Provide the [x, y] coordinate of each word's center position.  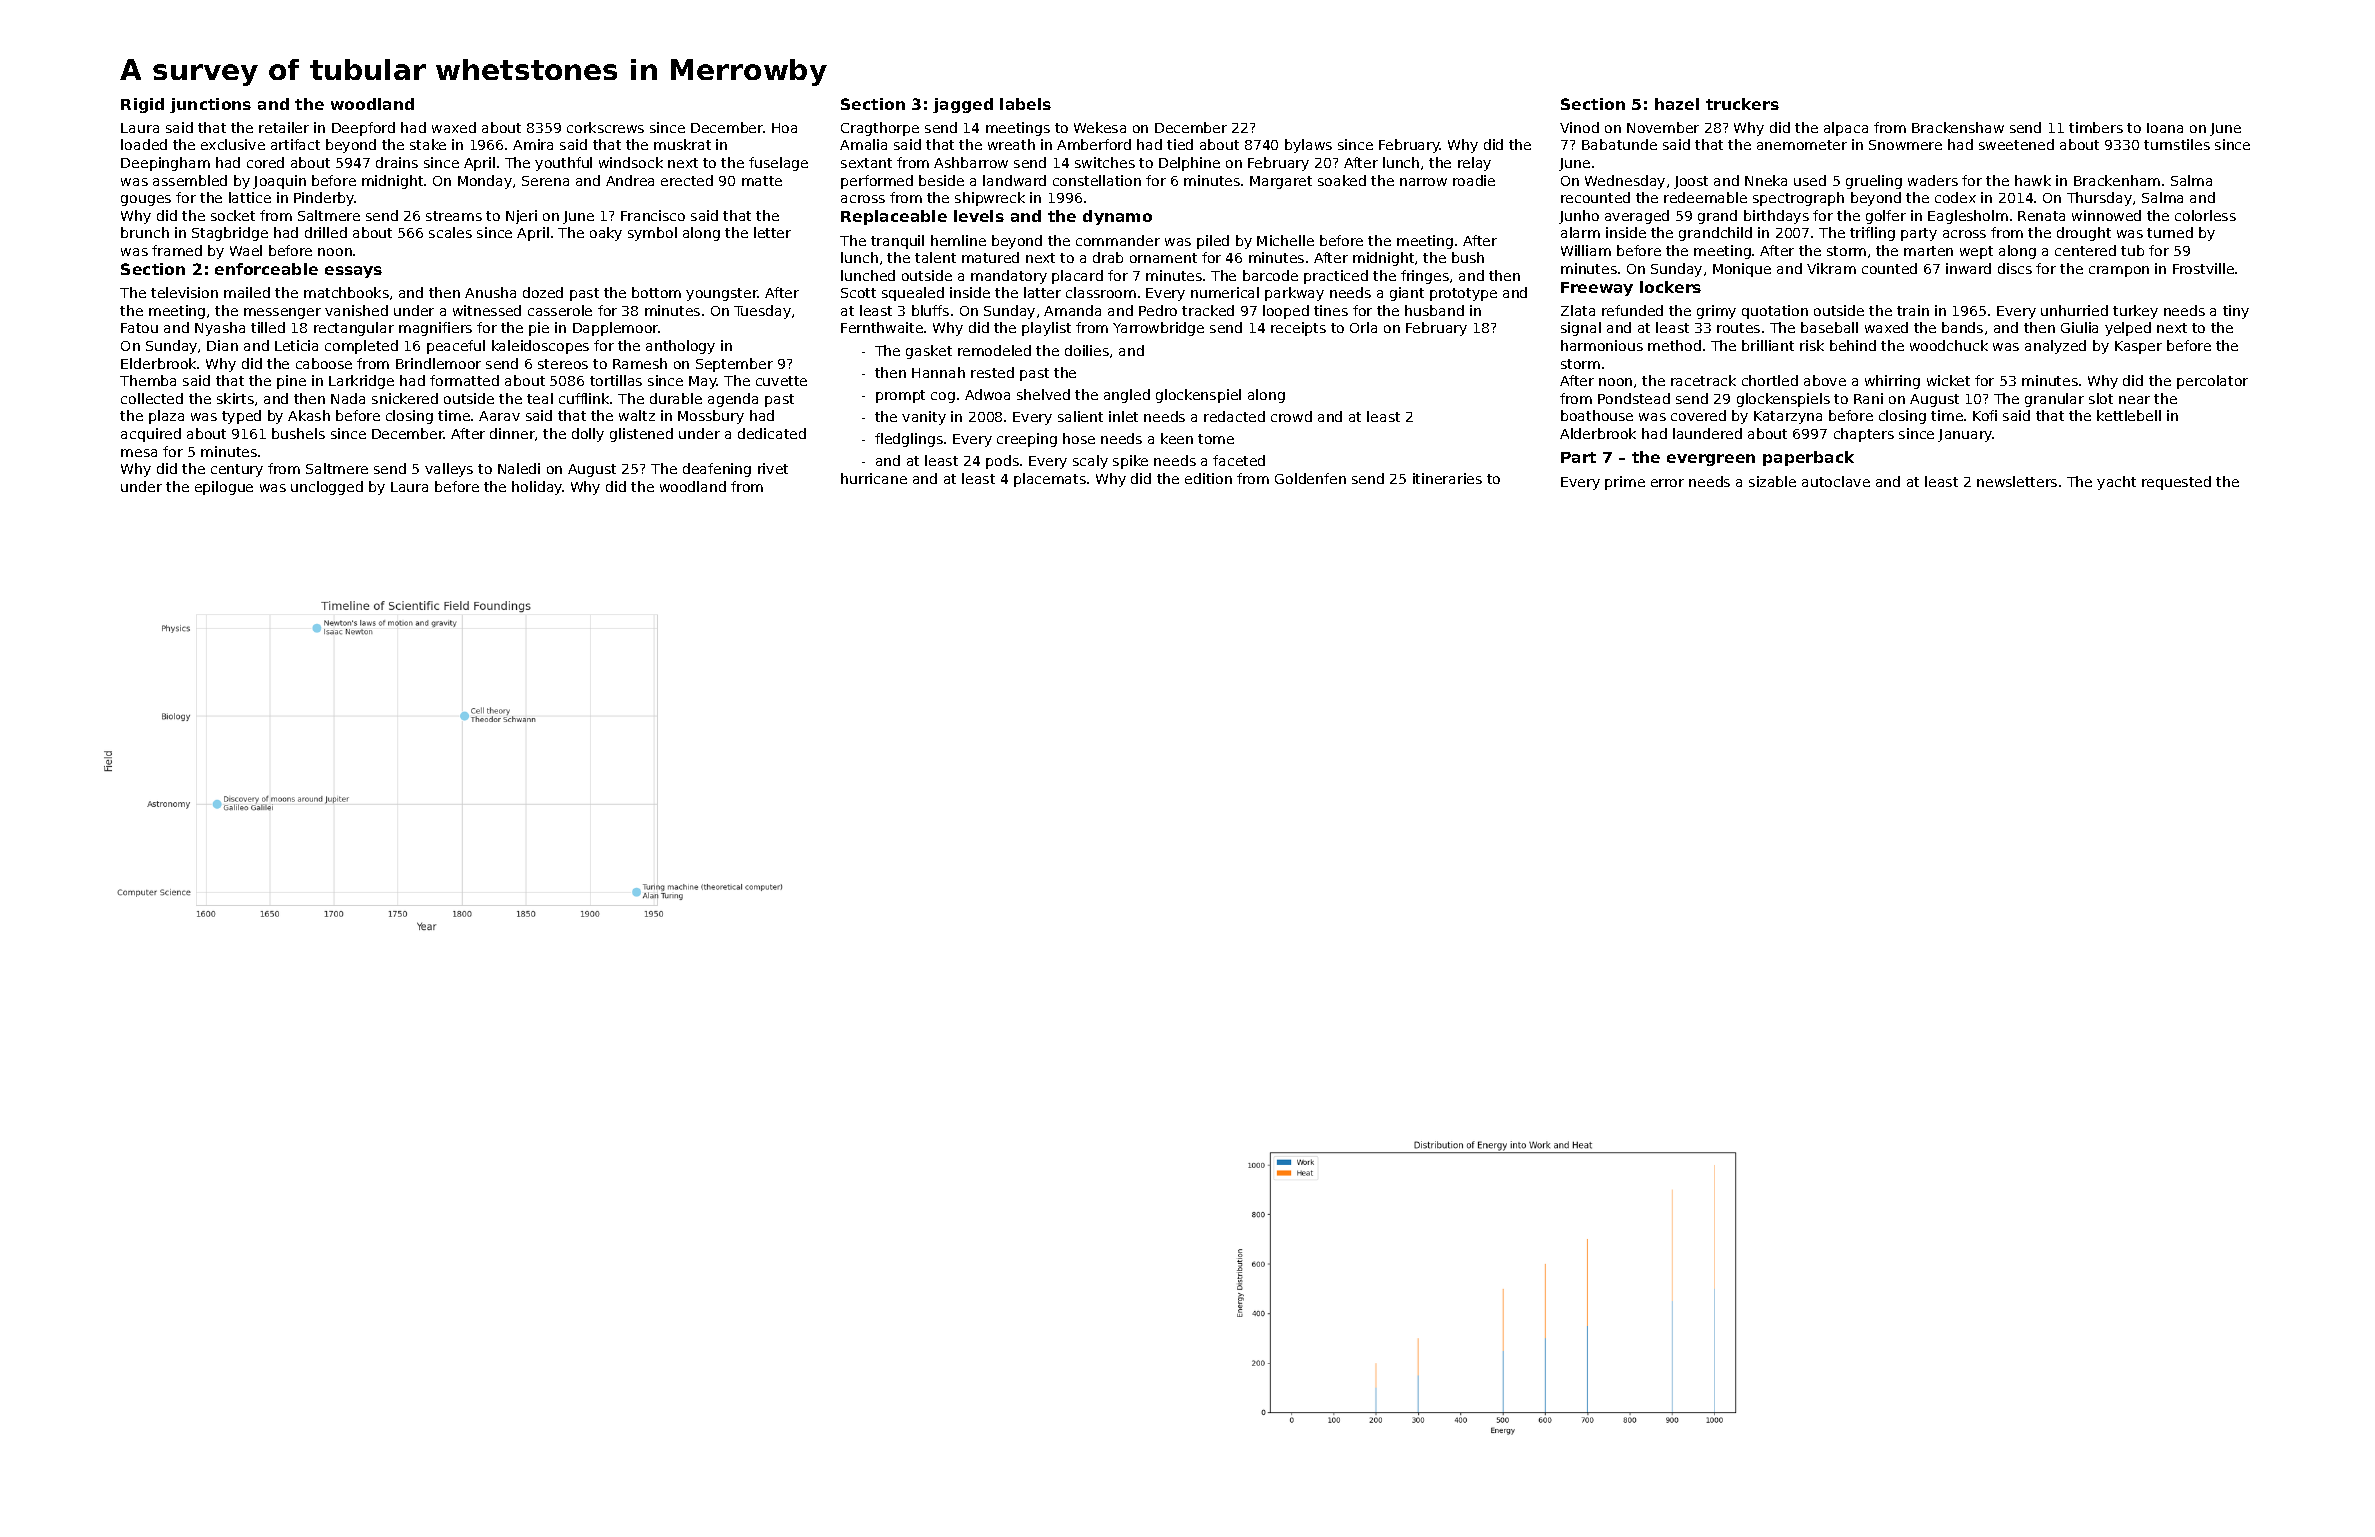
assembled [190, 180]
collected [152, 398]
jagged [963, 105]
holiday [537, 488]
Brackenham [2117, 180]
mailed [247, 292]
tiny [2236, 312]
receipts [1298, 329]
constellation [1097, 180]
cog [943, 397]
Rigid [142, 105]
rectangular [354, 329]
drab [1108, 257]
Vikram [1831, 268]
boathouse [1597, 415]
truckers [1742, 104]
